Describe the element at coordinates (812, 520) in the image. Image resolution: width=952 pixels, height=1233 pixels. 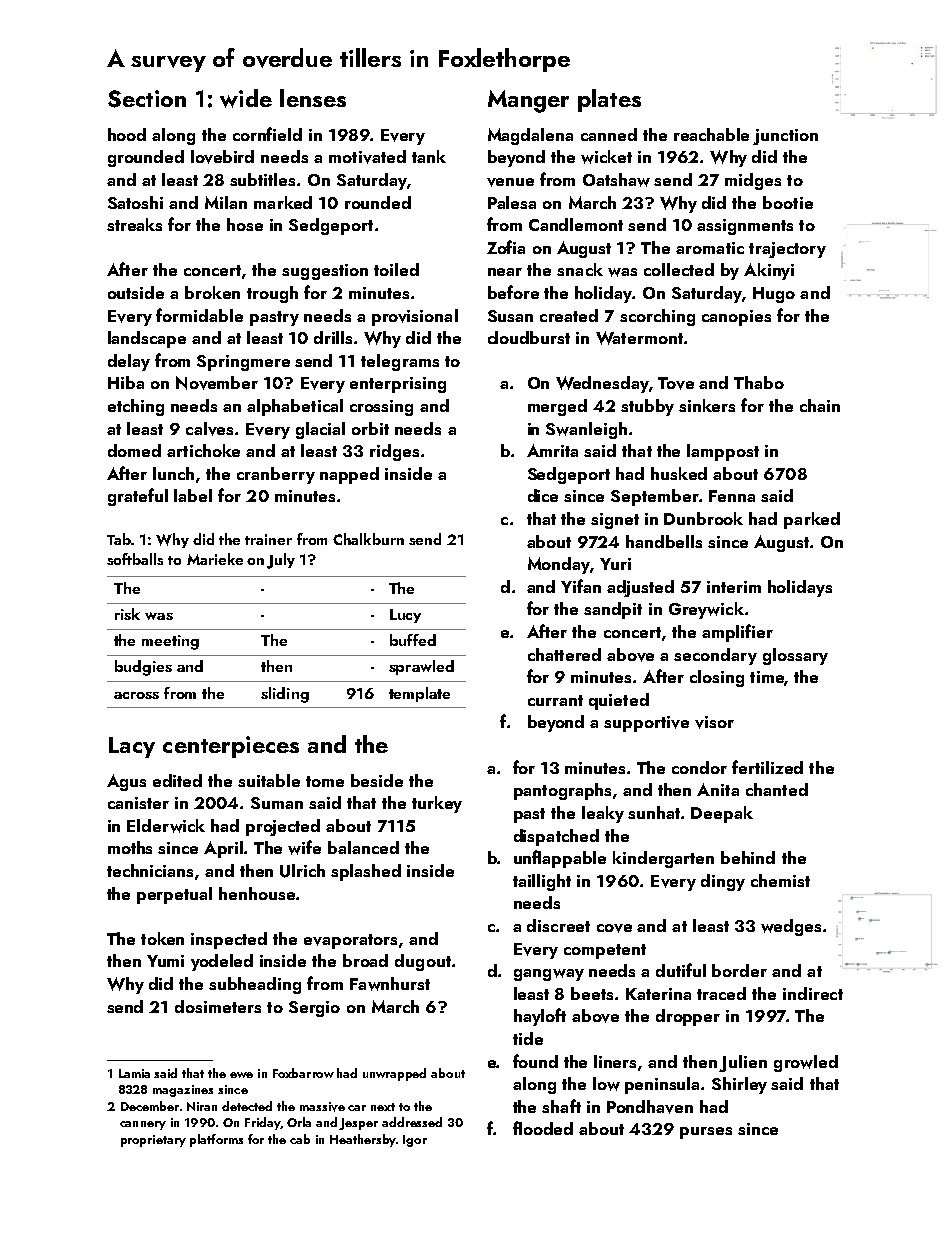
I see `parked` at that location.
